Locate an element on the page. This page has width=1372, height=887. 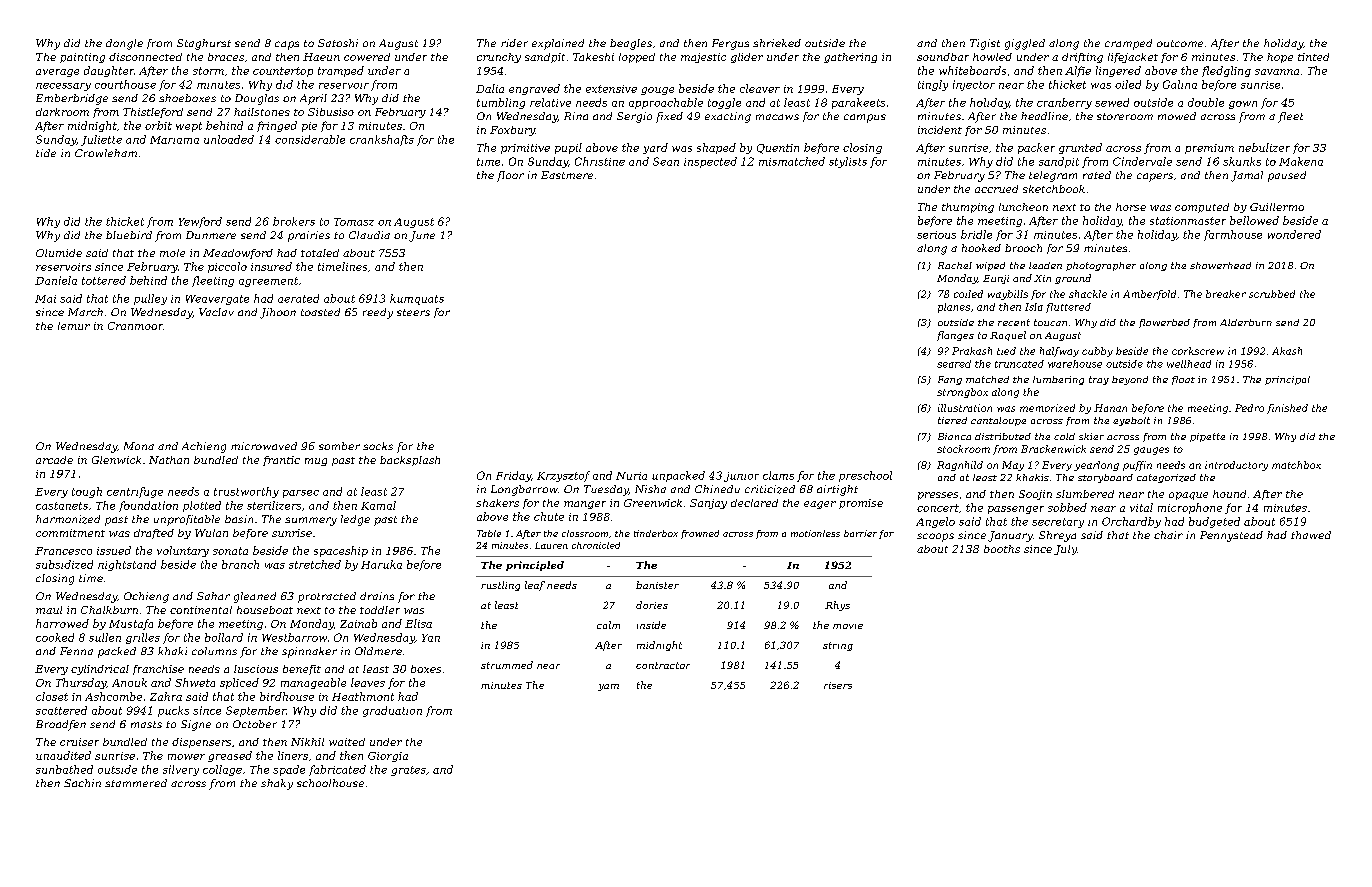
shrieked is located at coordinates (777, 43).
